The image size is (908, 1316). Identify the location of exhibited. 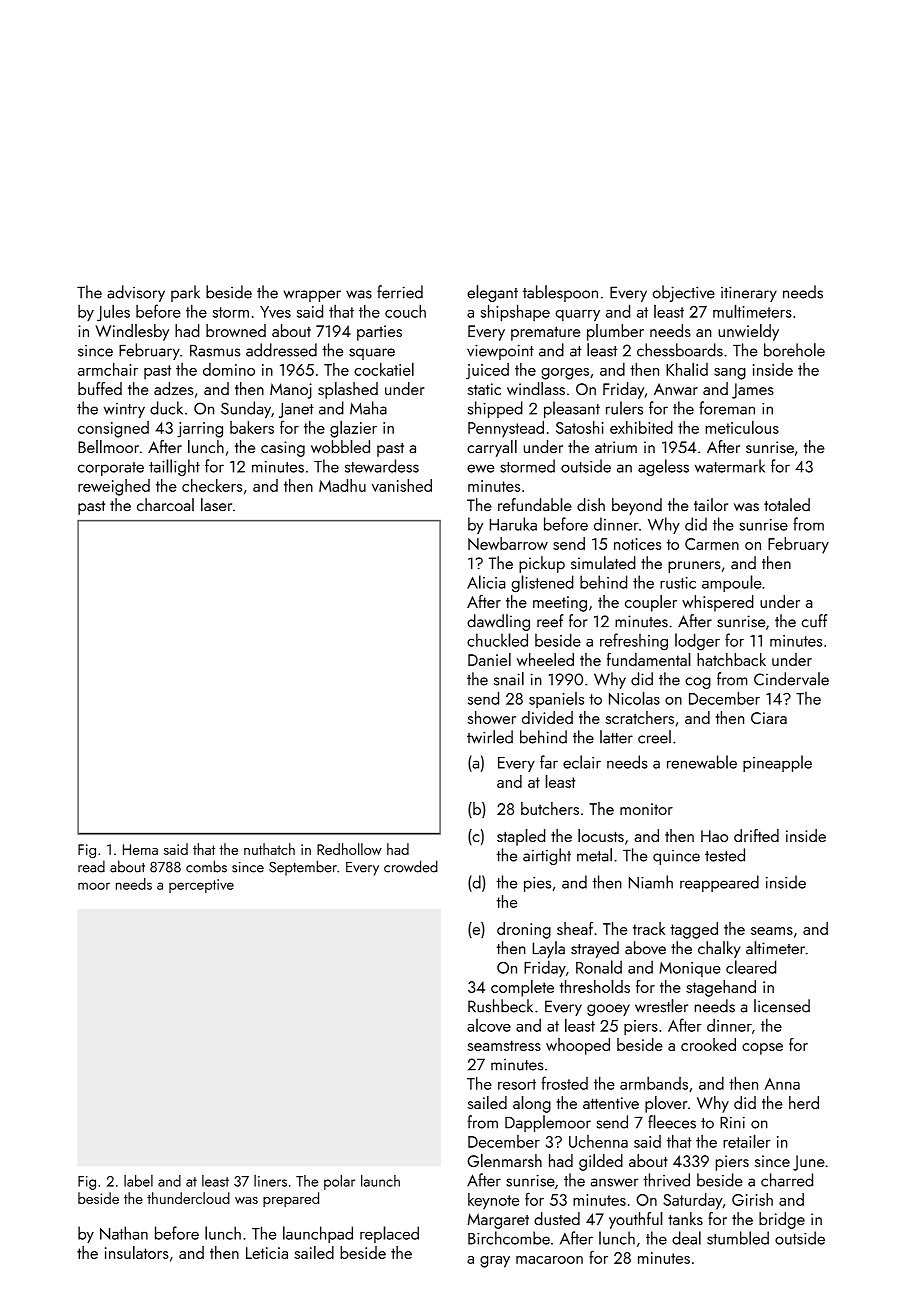
(641, 427).
